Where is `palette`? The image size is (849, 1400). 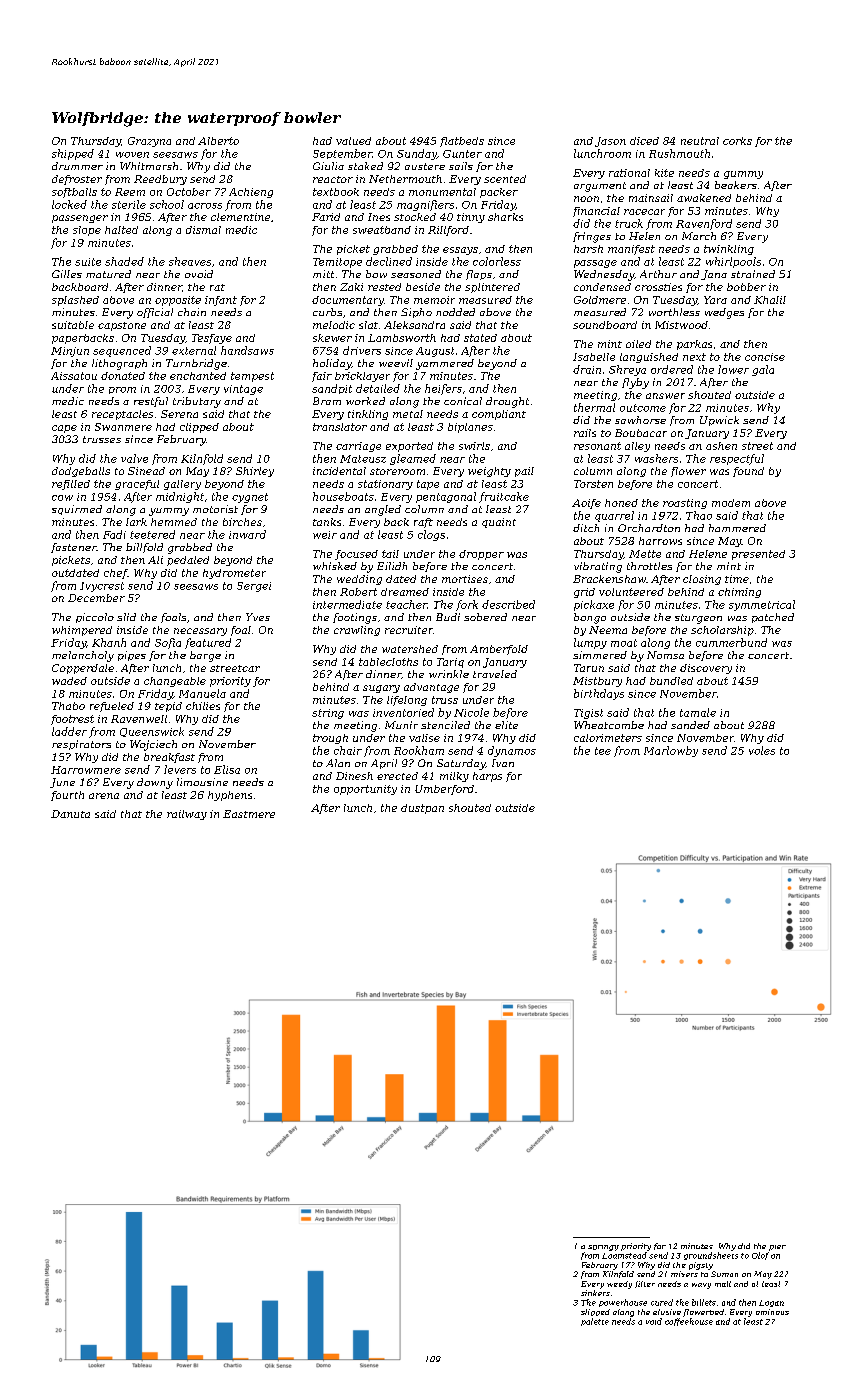
palette is located at coordinates (595, 1322).
